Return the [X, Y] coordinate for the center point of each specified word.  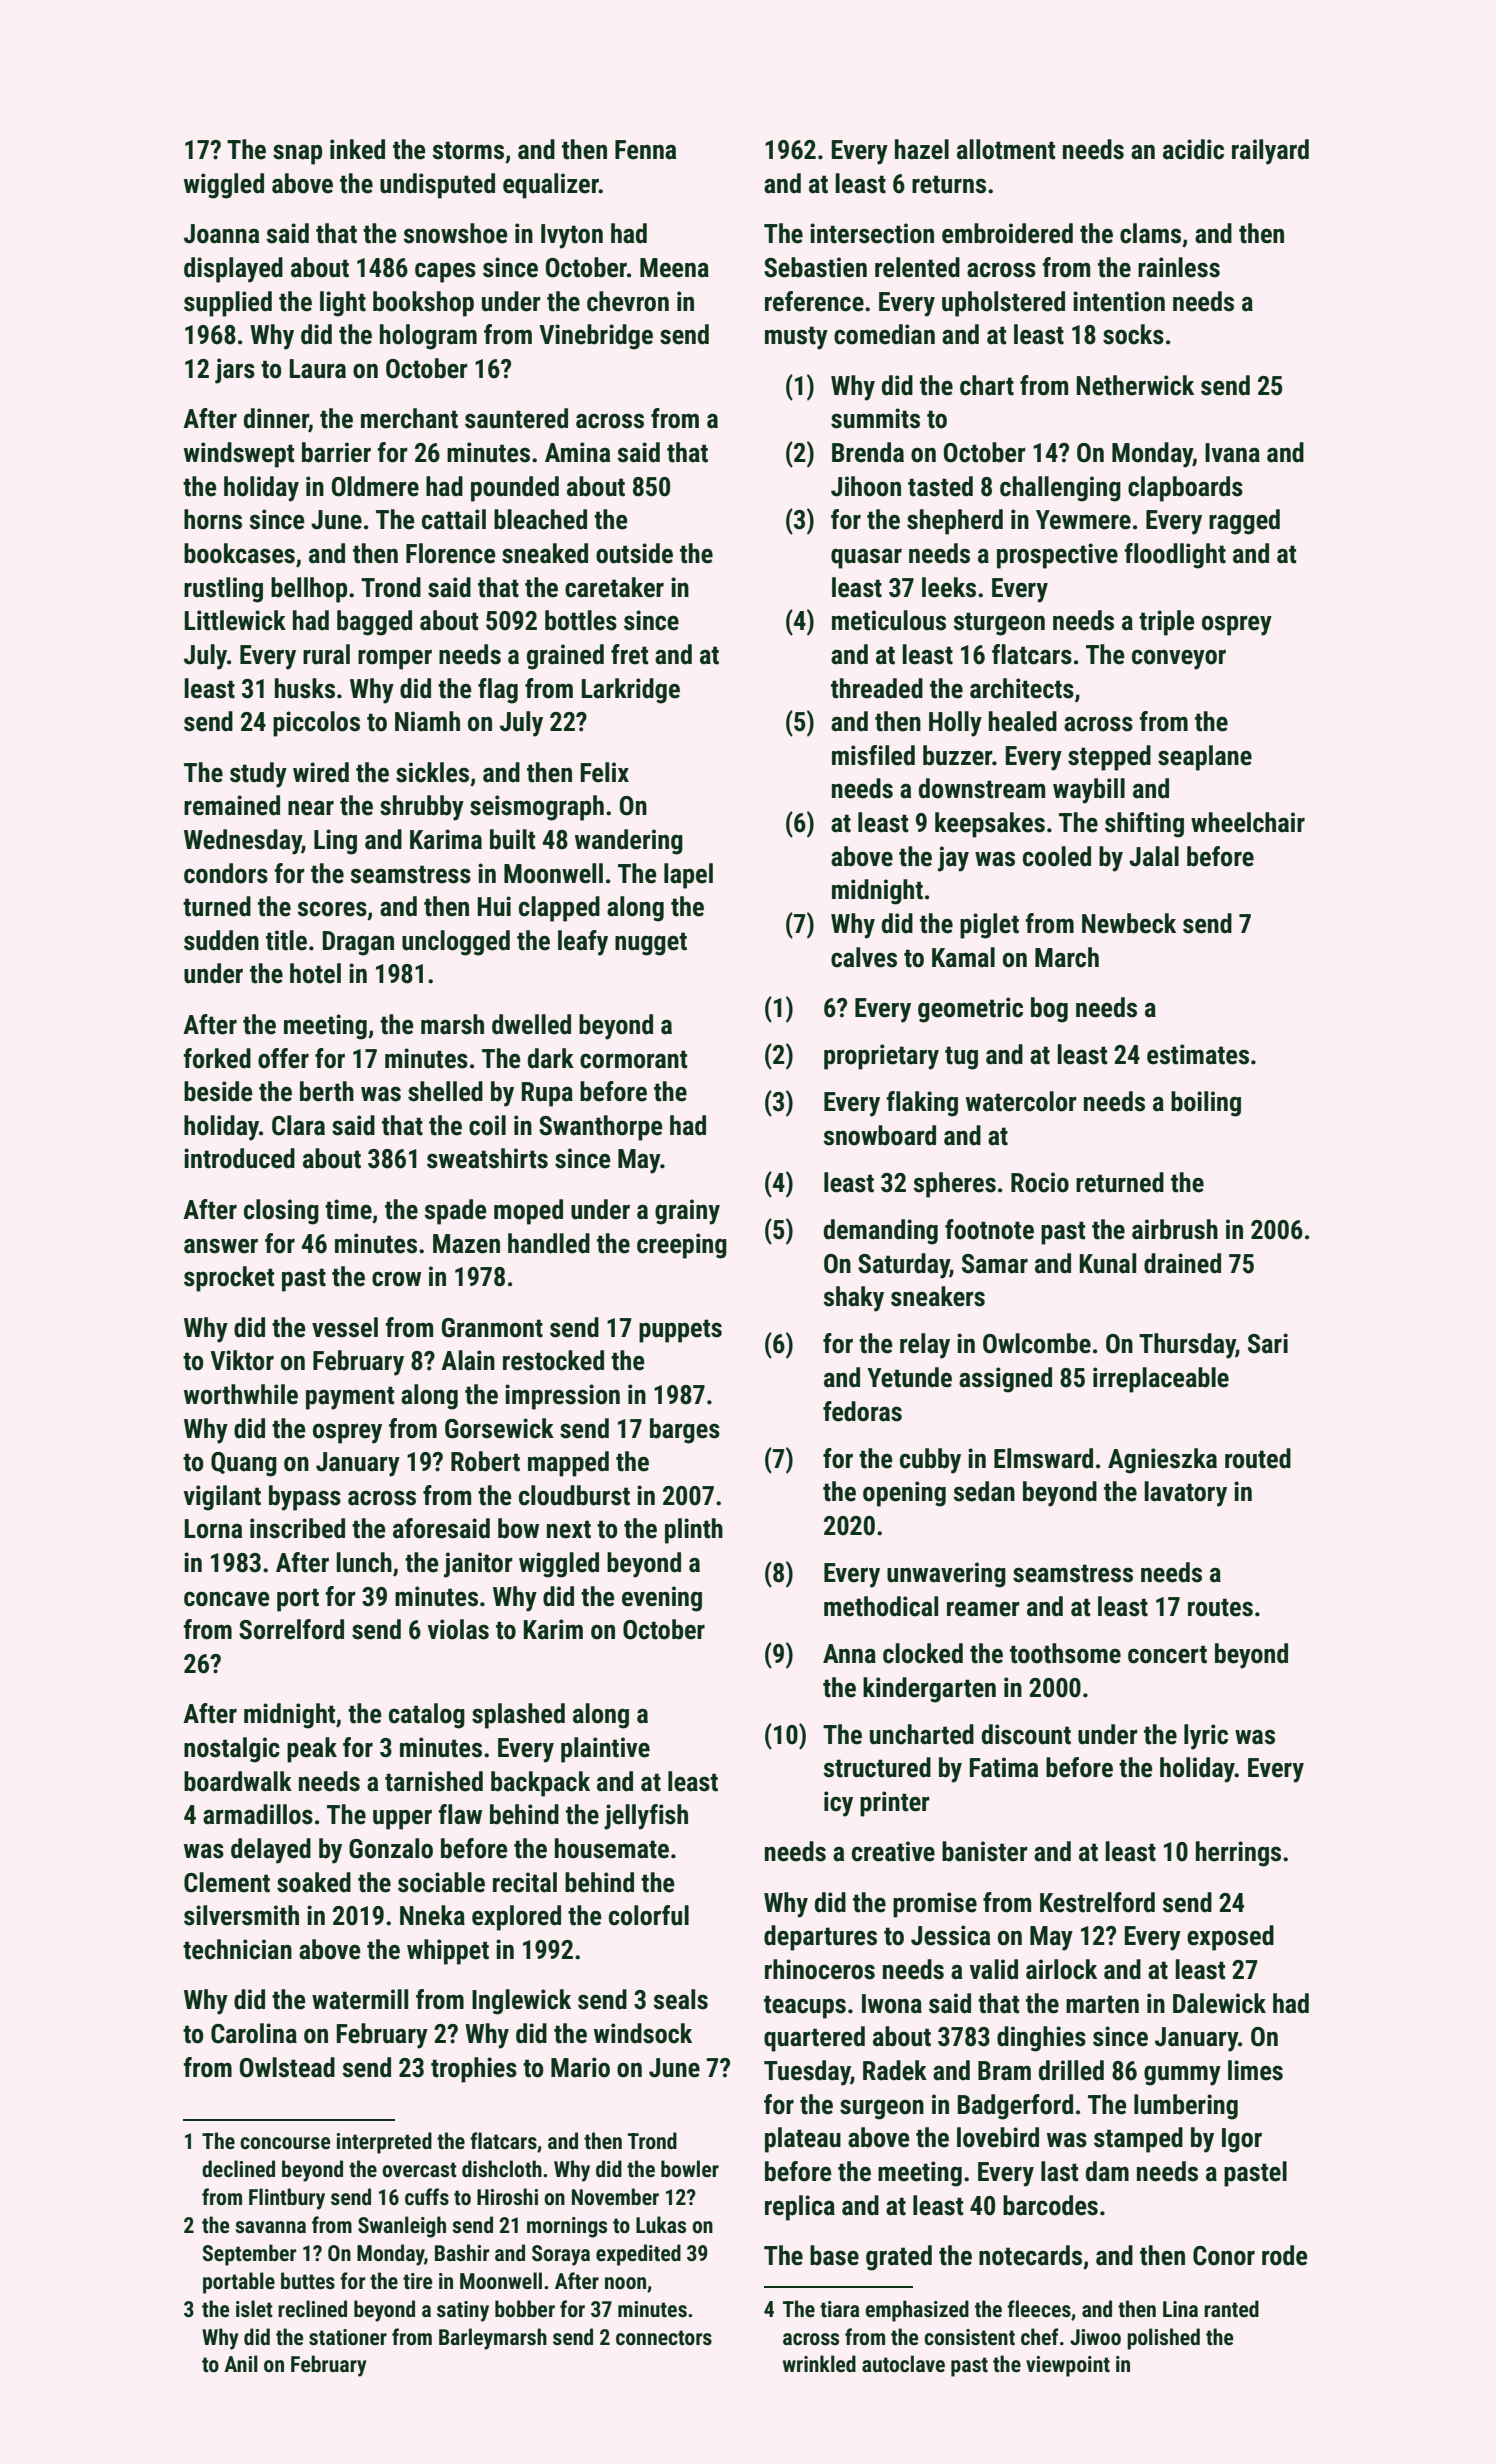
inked [357, 149]
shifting [1144, 825]
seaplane [1205, 758]
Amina [577, 452]
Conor [1224, 2256]
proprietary [881, 1057]
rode [1285, 2255]
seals [681, 1999]
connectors [664, 2338]
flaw [460, 1814]
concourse [285, 2143]
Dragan [358, 943]
